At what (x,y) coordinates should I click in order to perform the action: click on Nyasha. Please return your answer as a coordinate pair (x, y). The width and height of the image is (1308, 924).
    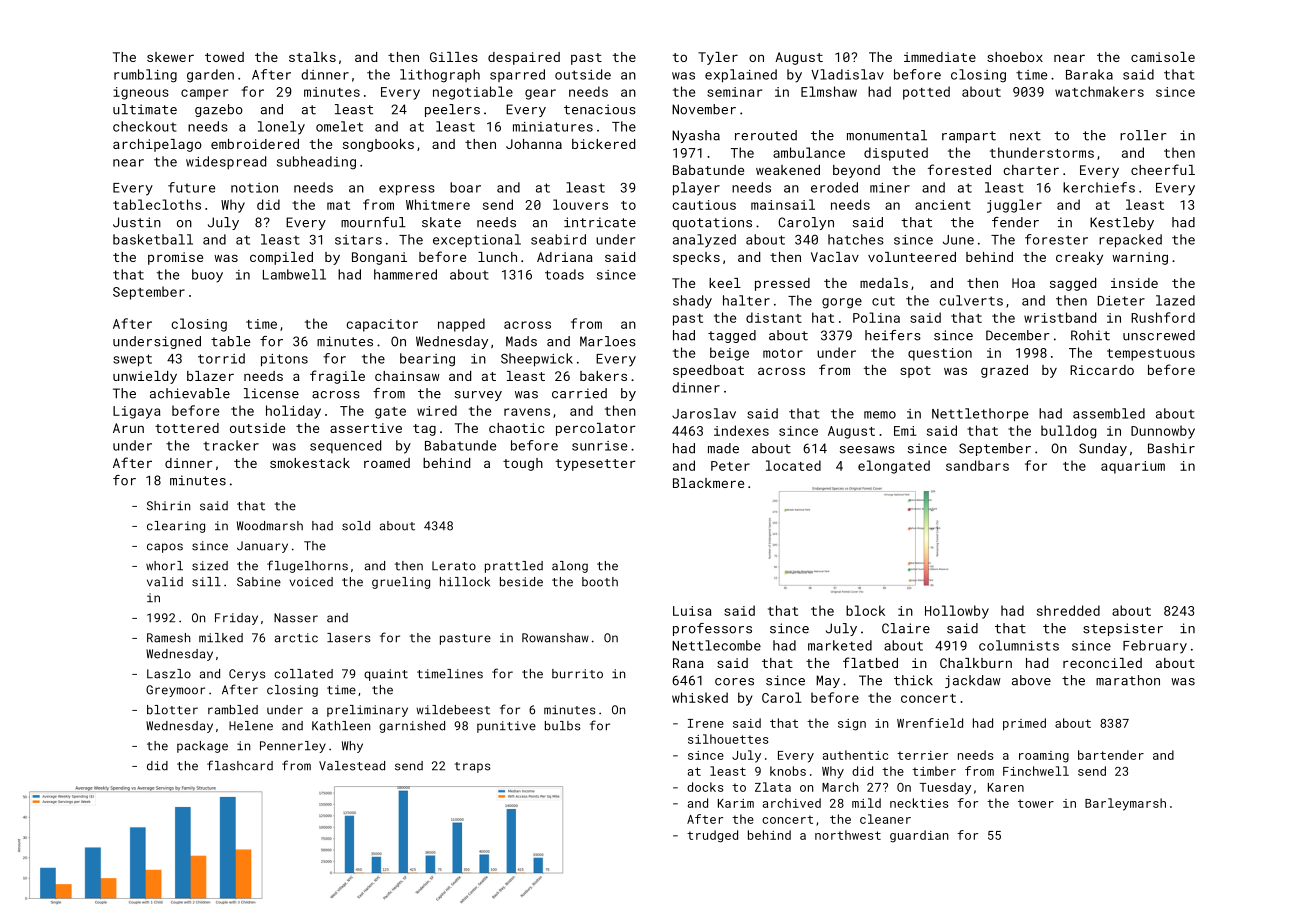
    Looking at the image, I should click on (696, 136).
